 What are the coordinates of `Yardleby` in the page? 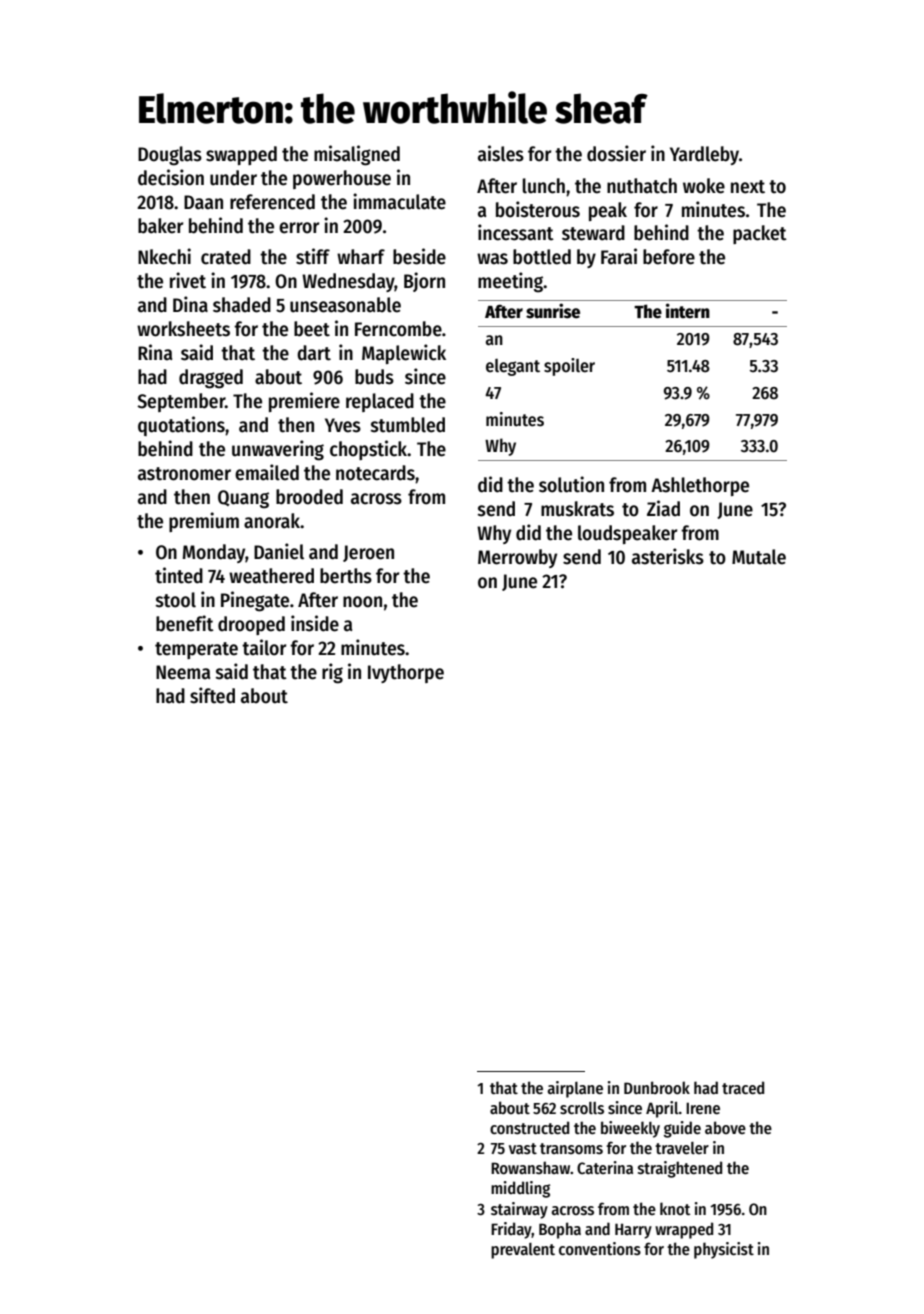 It's located at (704, 155).
